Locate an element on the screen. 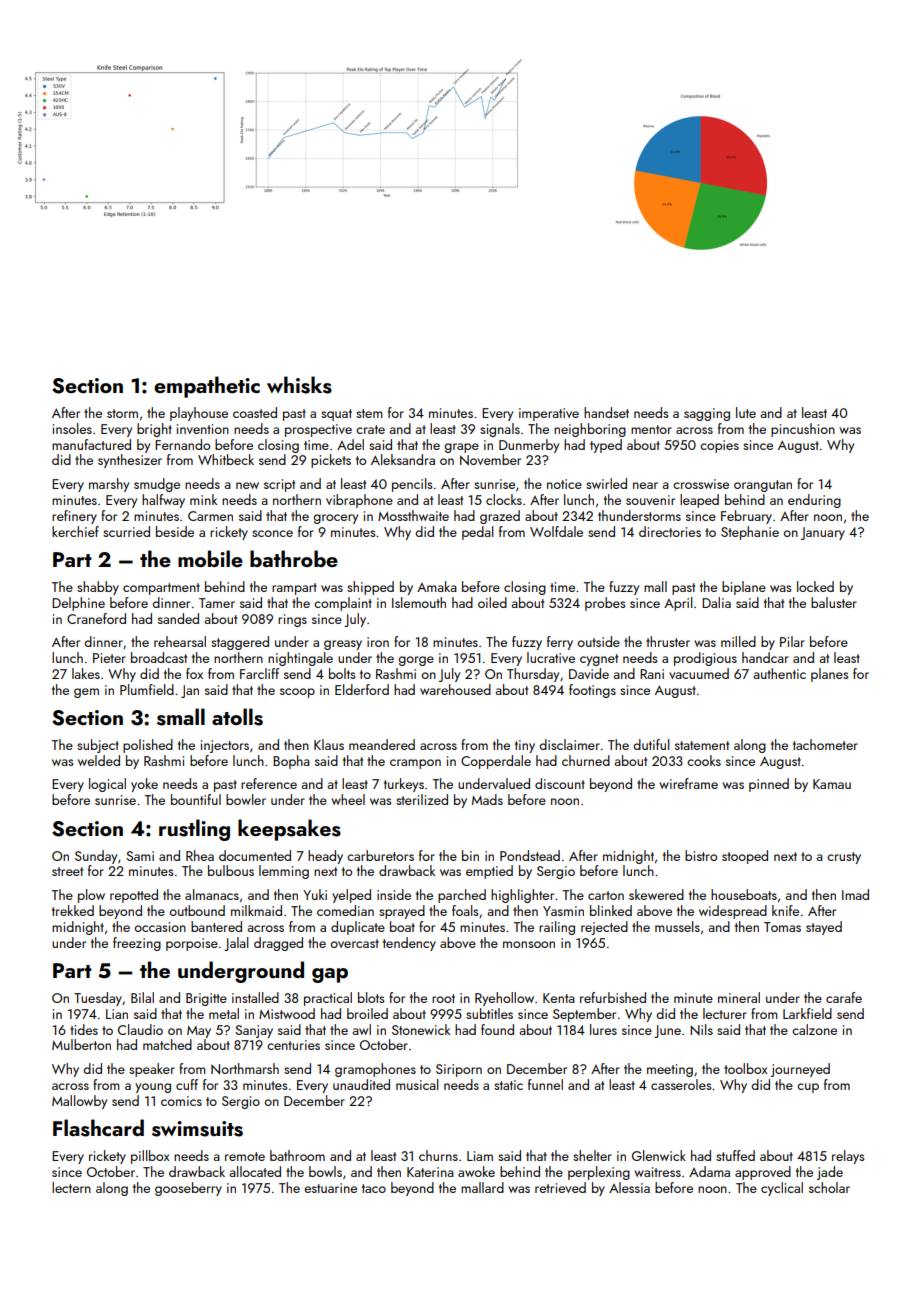 The height and width of the screenshot is (1308, 924). cygnet is located at coordinates (599, 660).
